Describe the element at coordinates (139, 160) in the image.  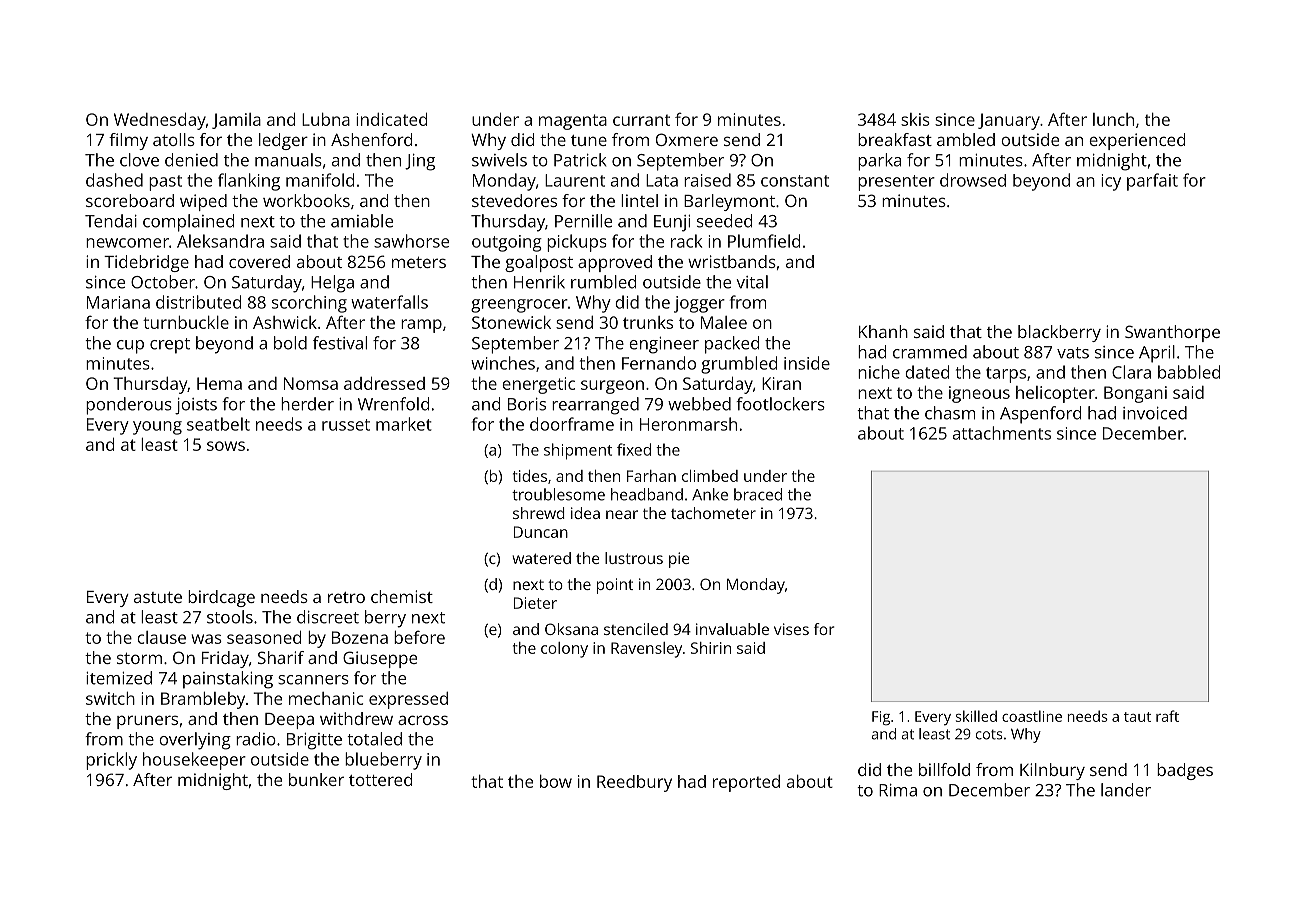
I see `clove` at that location.
